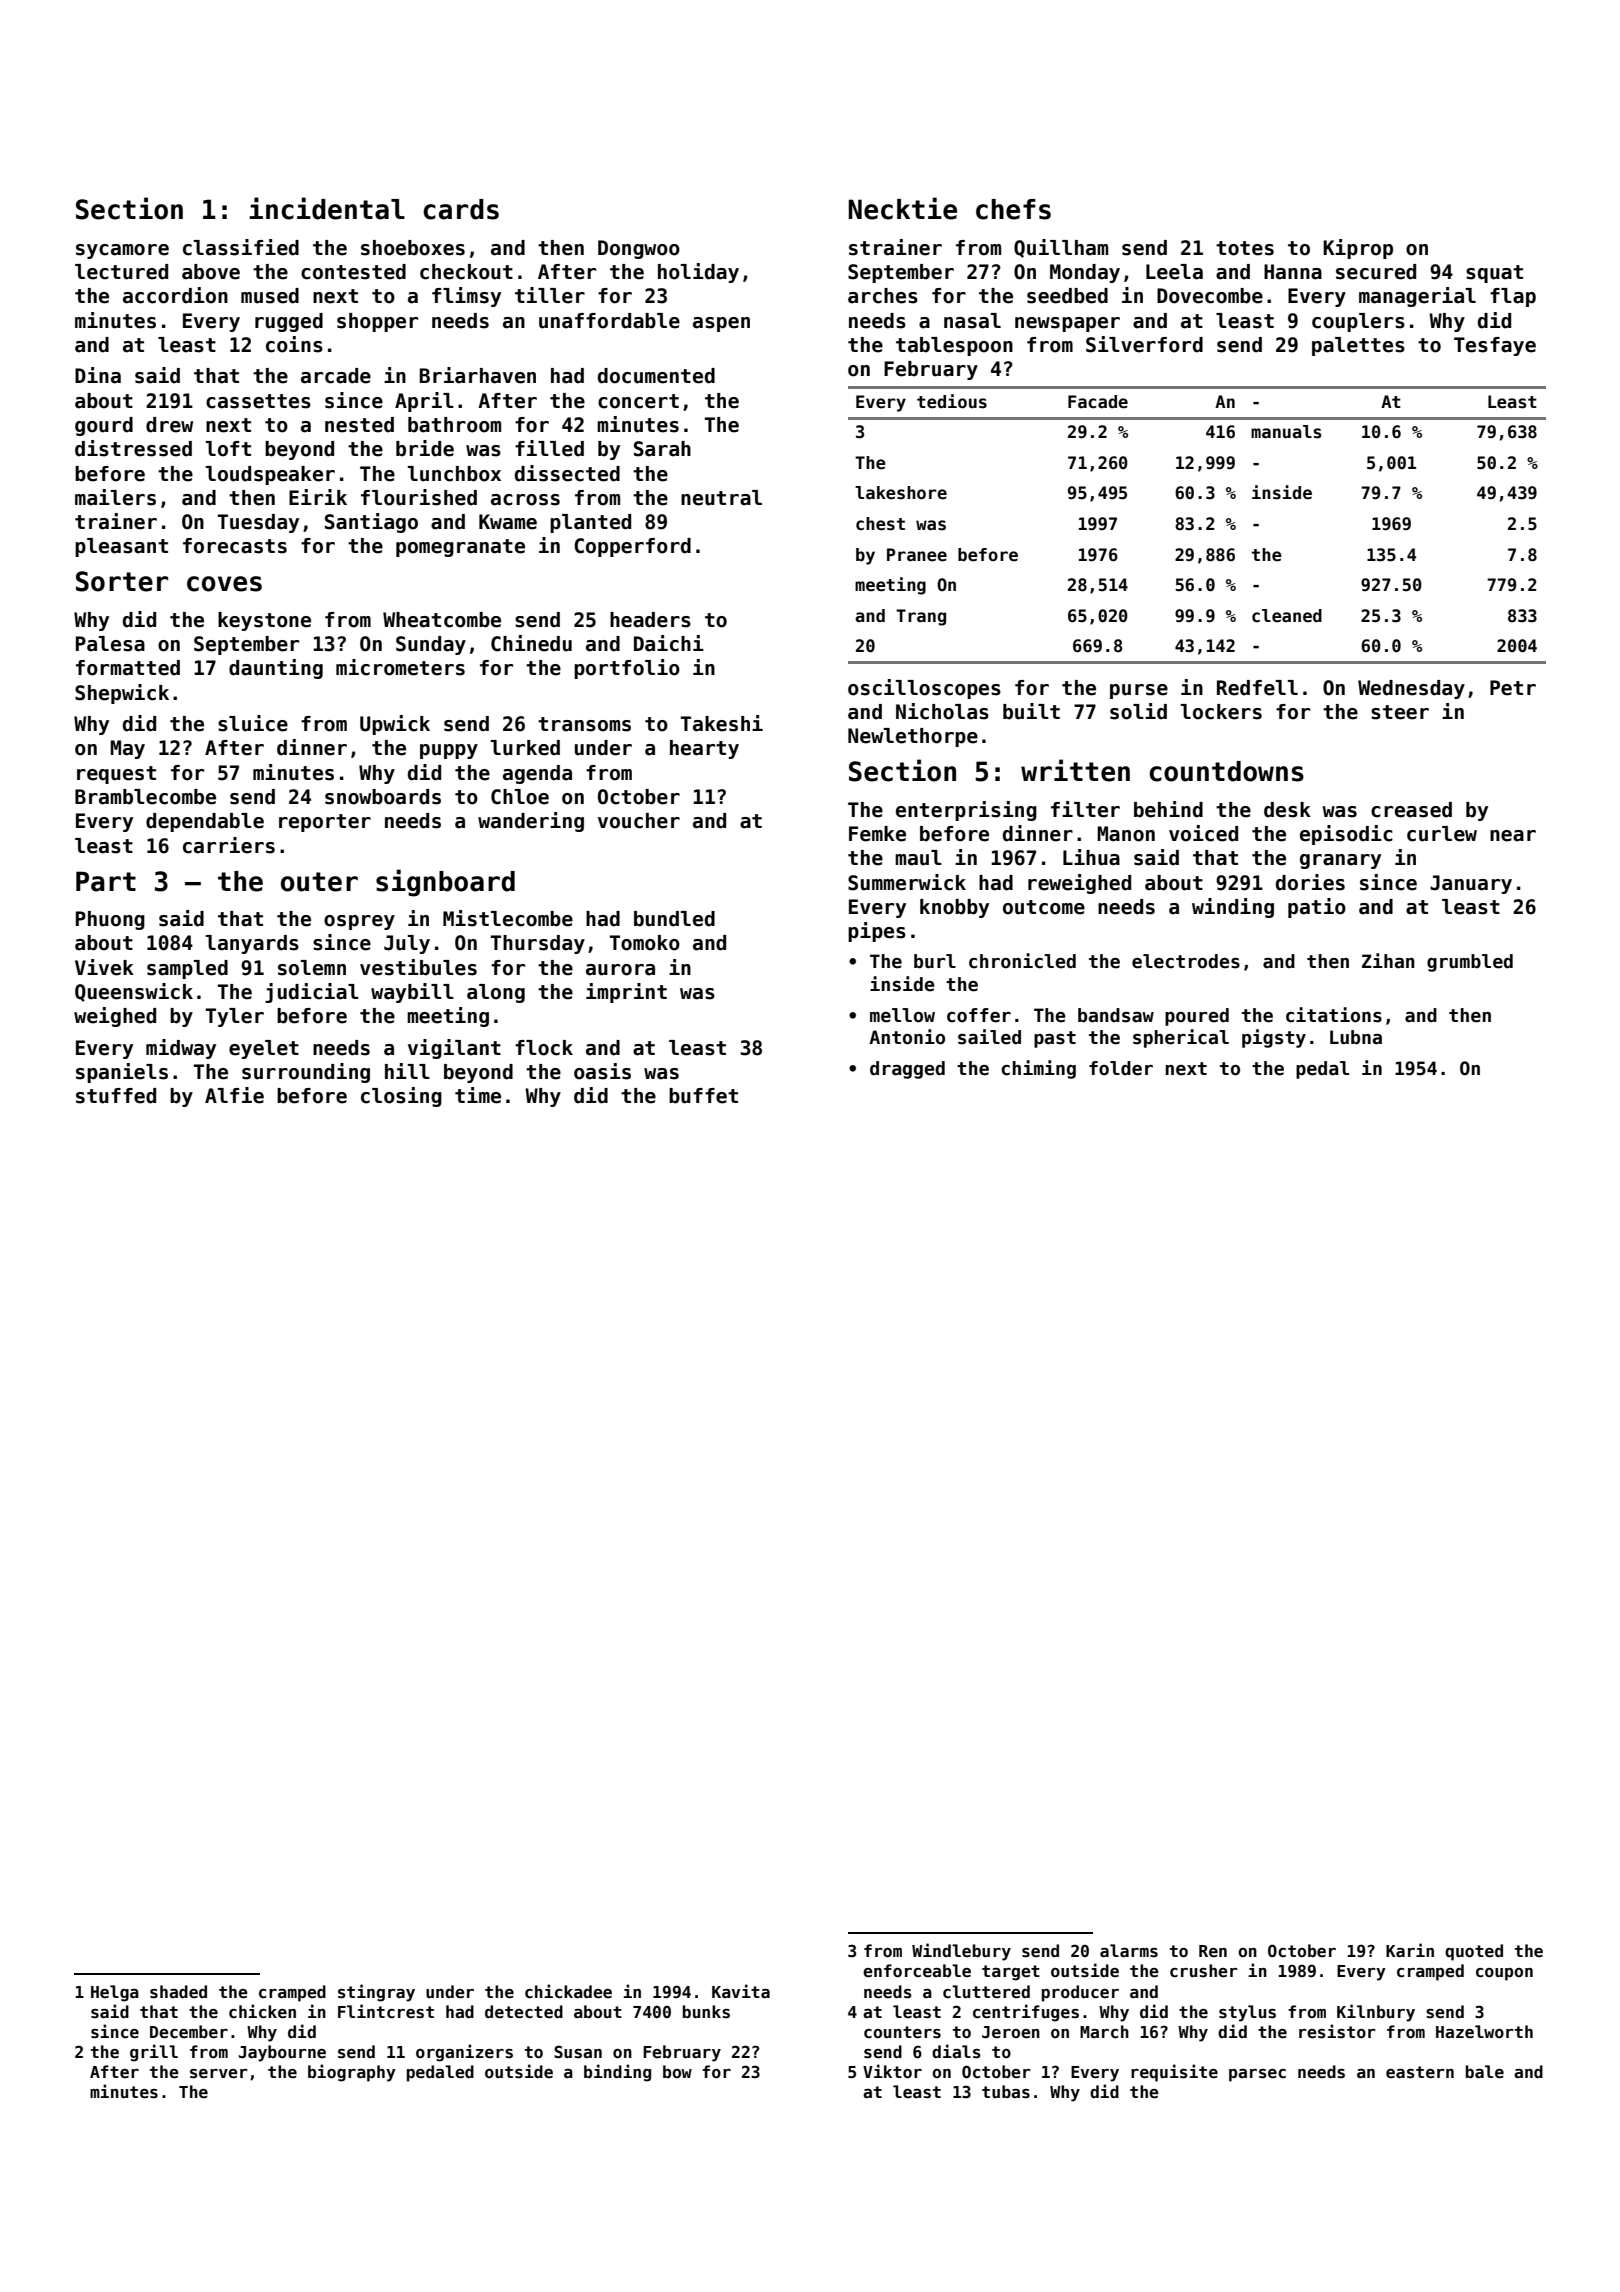 Image resolution: width=1620 pixels, height=2292 pixels. I want to click on snowboards, so click(383, 797).
